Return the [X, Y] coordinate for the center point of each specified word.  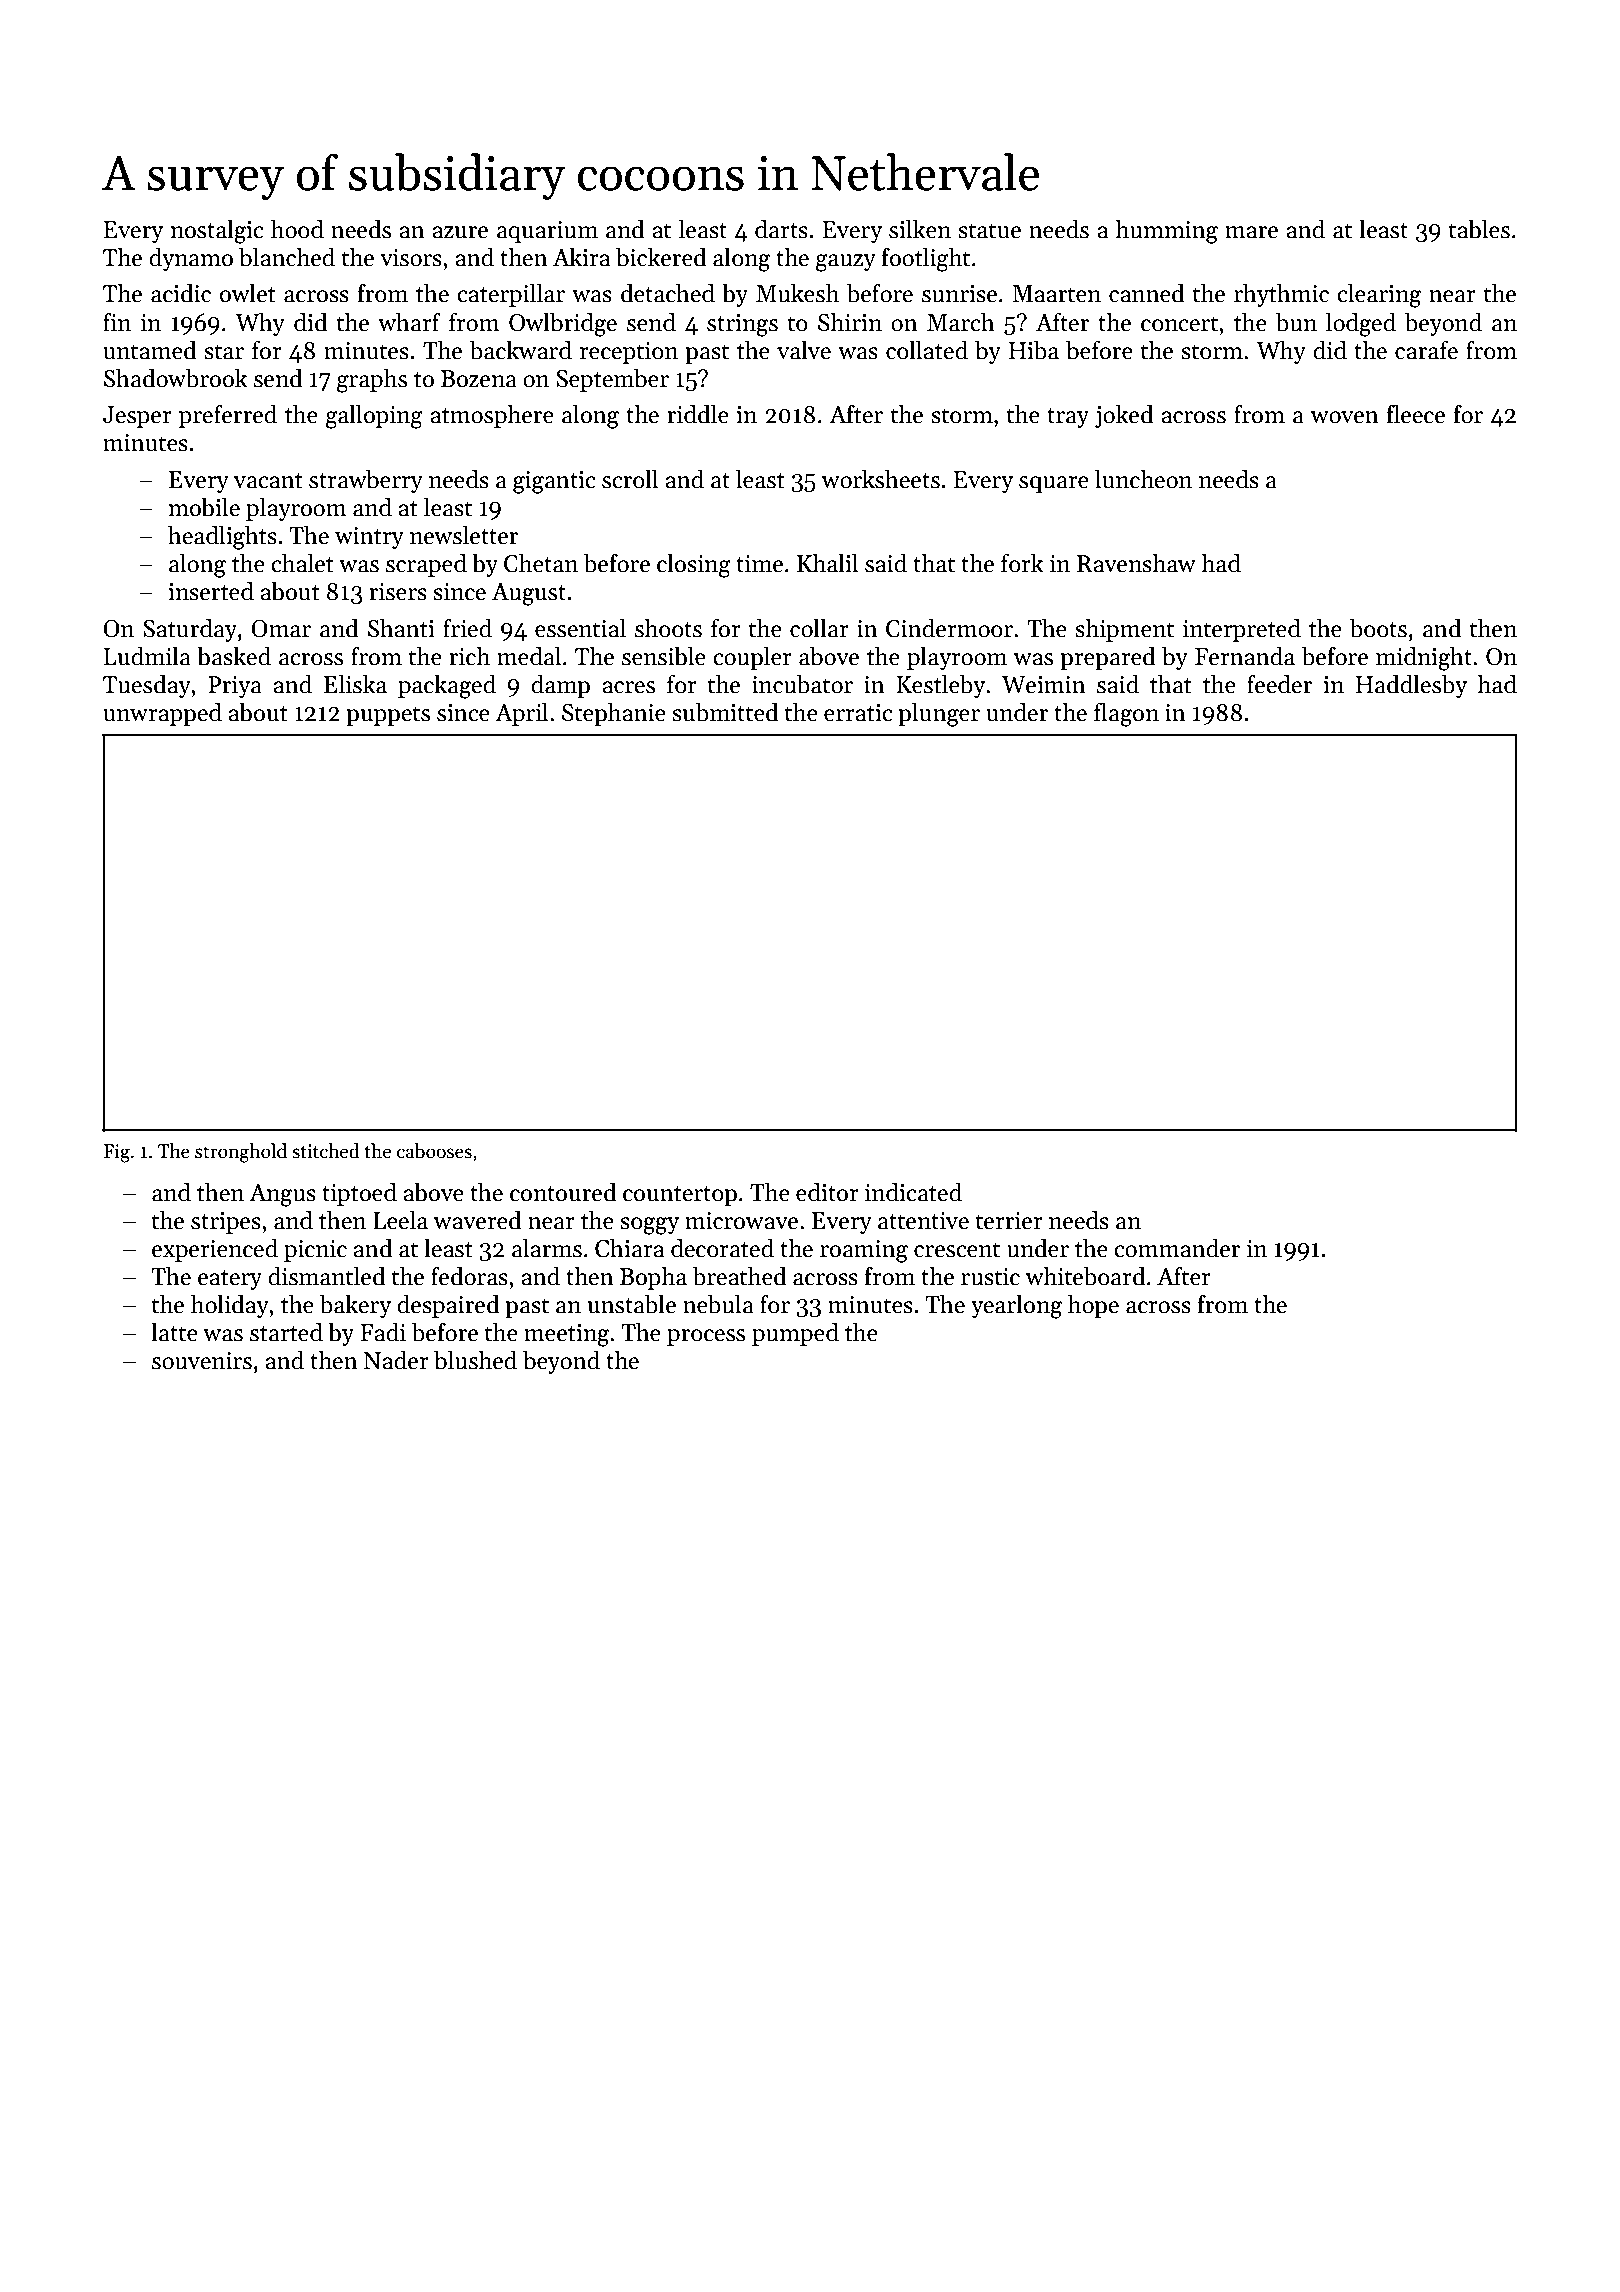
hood [297, 229]
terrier [1009, 1221]
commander [1177, 1248]
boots [1378, 628]
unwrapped [162, 714]
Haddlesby [1411, 686]
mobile [204, 507]
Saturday [190, 630]
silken [920, 229]
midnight [1424, 658]
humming [1166, 231]
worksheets [880, 479]
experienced [215, 1250]
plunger [939, 714]
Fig [116, 1153]
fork [1022, 563]
